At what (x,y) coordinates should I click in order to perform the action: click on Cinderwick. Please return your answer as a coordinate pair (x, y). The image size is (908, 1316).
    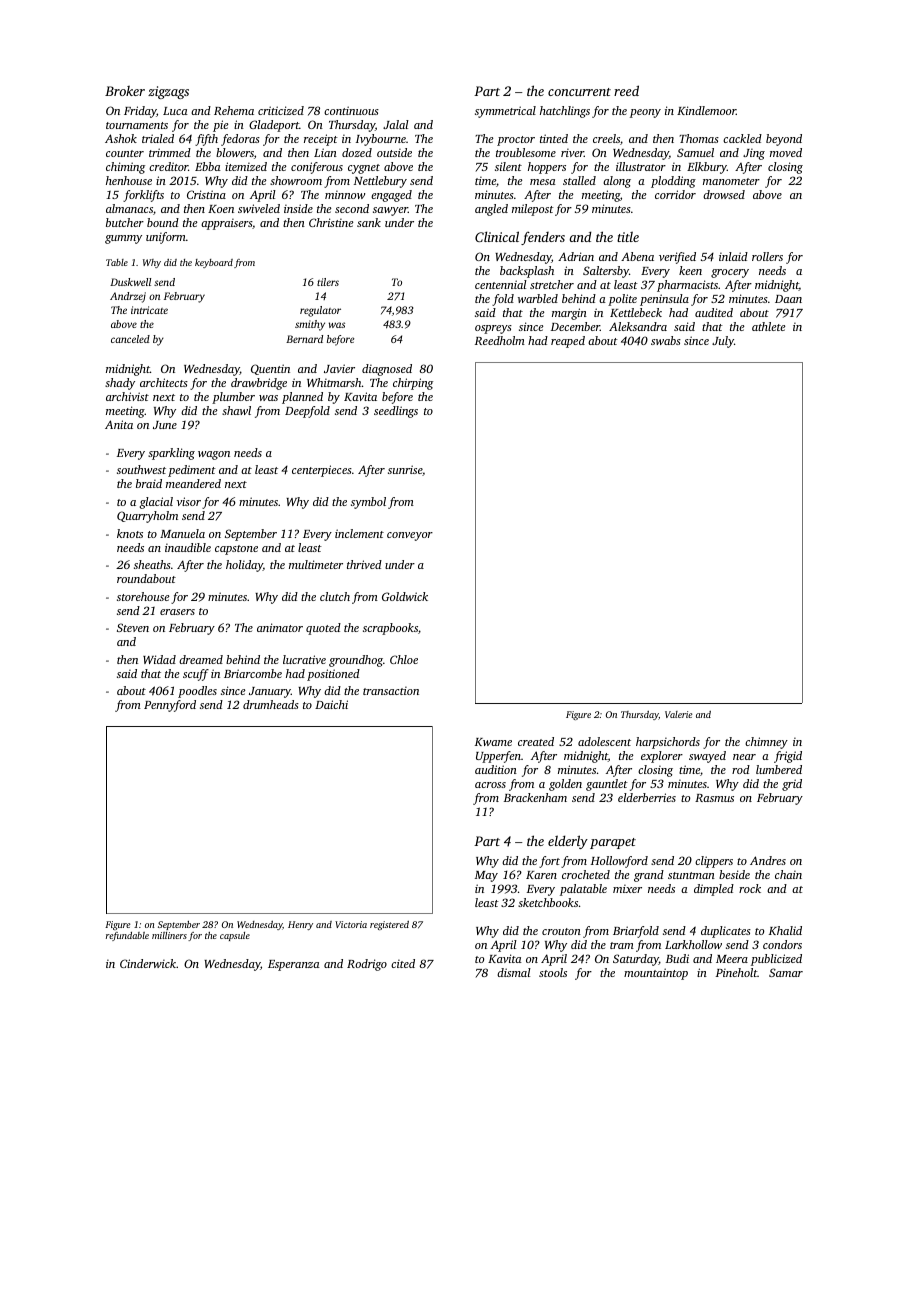
    Looking at the image, I should click on (148, 963).
